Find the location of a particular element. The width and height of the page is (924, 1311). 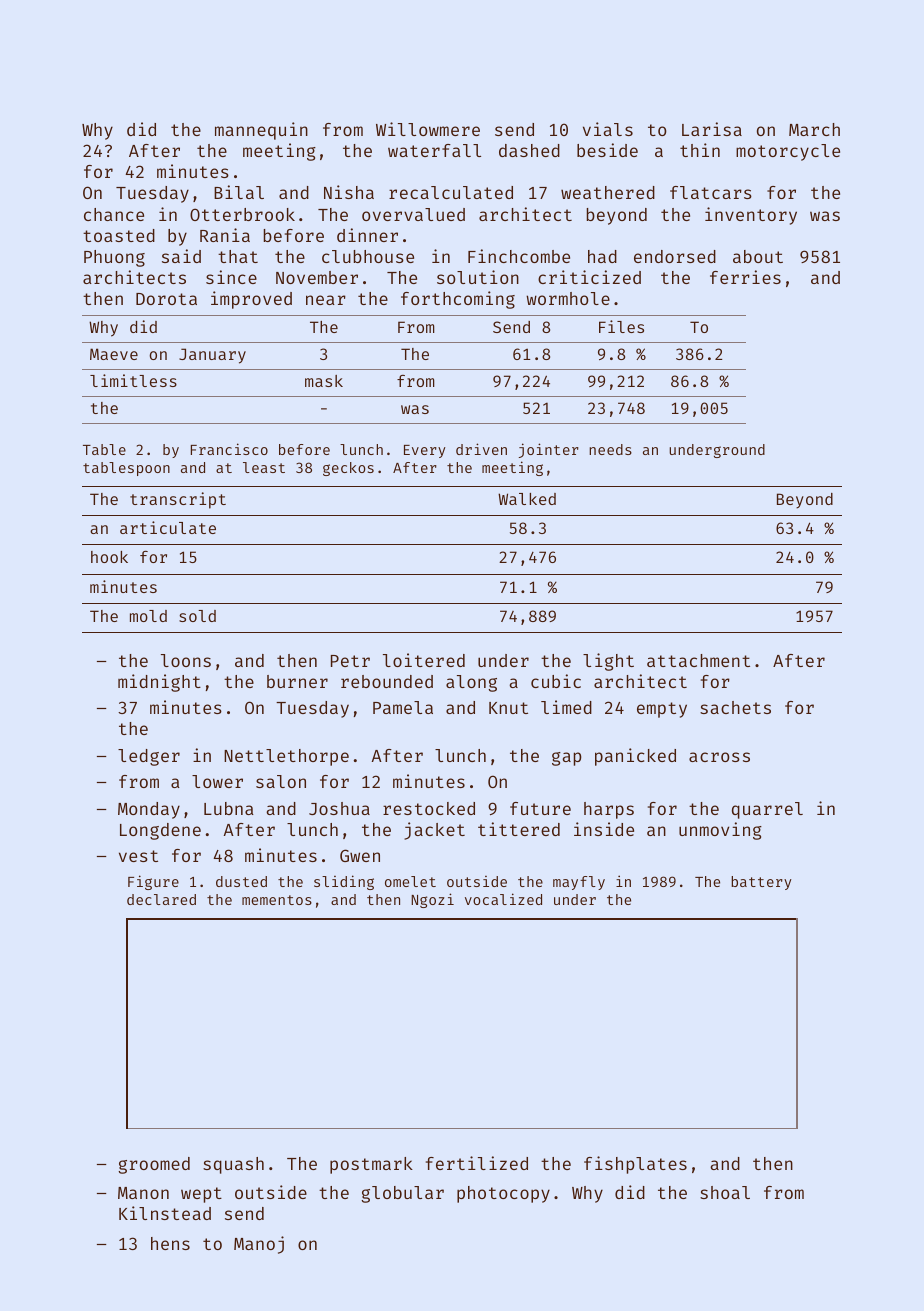

Manon is located at coordinates (143, 1193).
